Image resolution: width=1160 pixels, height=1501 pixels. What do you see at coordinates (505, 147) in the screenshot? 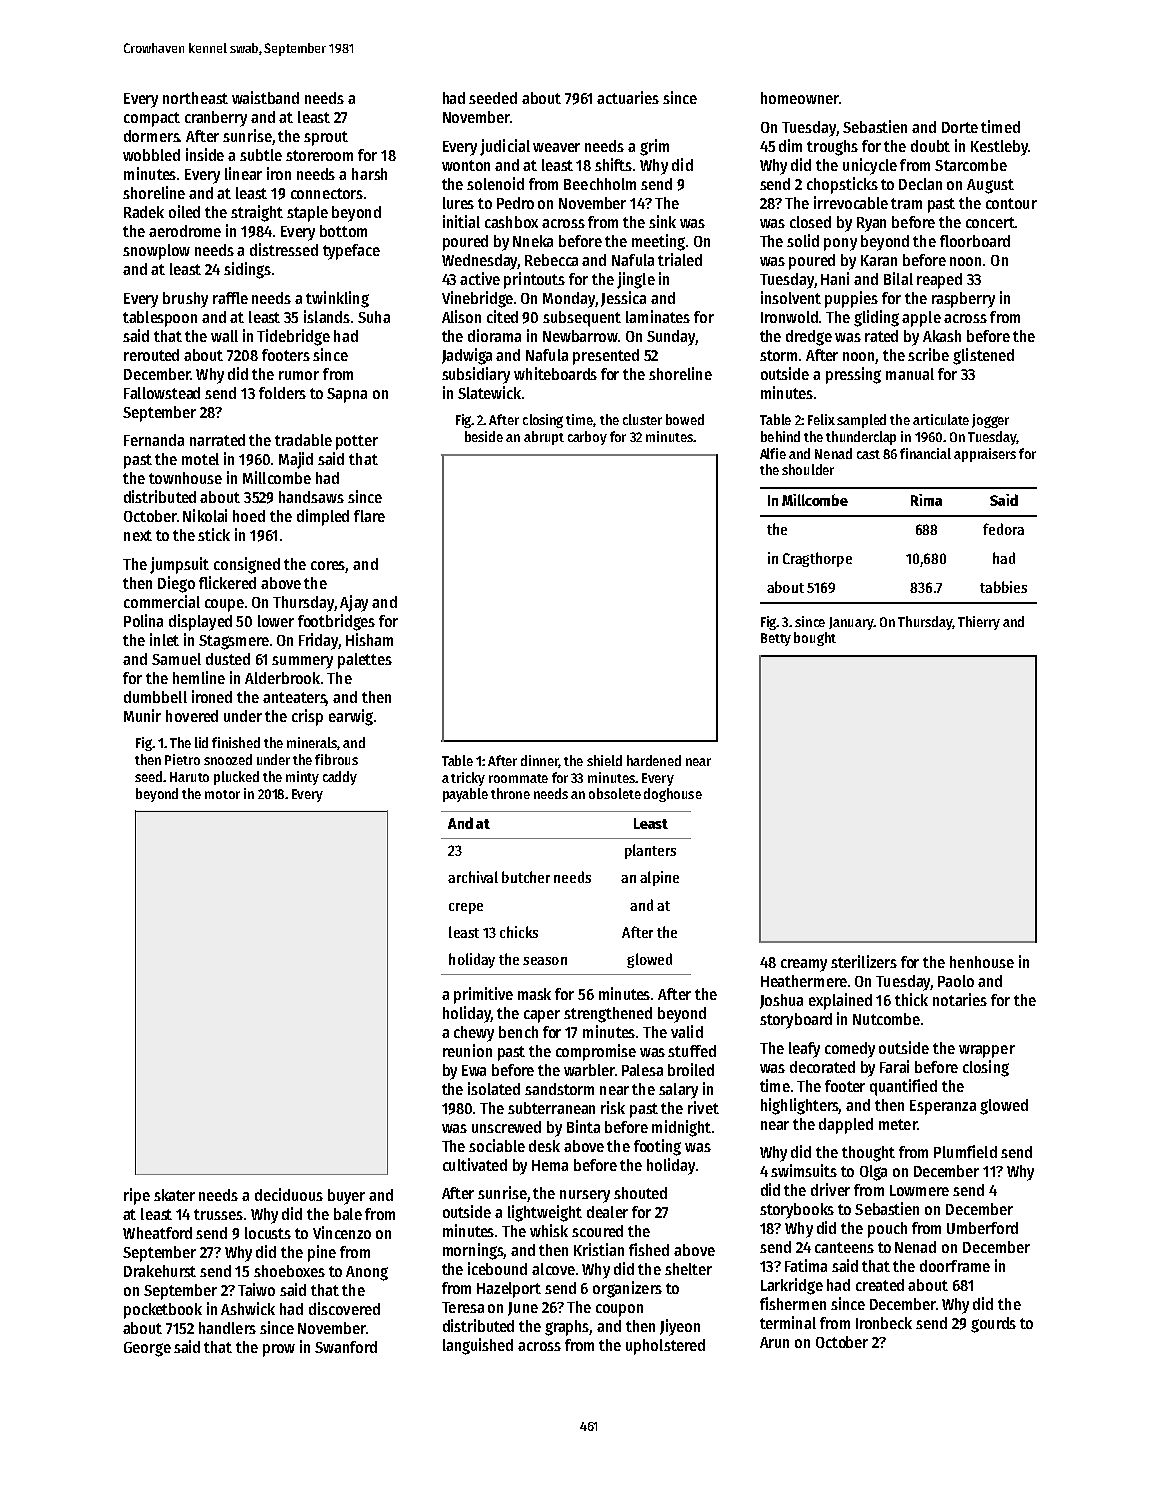
I see `judicial` at bounding box center [505, 147].
